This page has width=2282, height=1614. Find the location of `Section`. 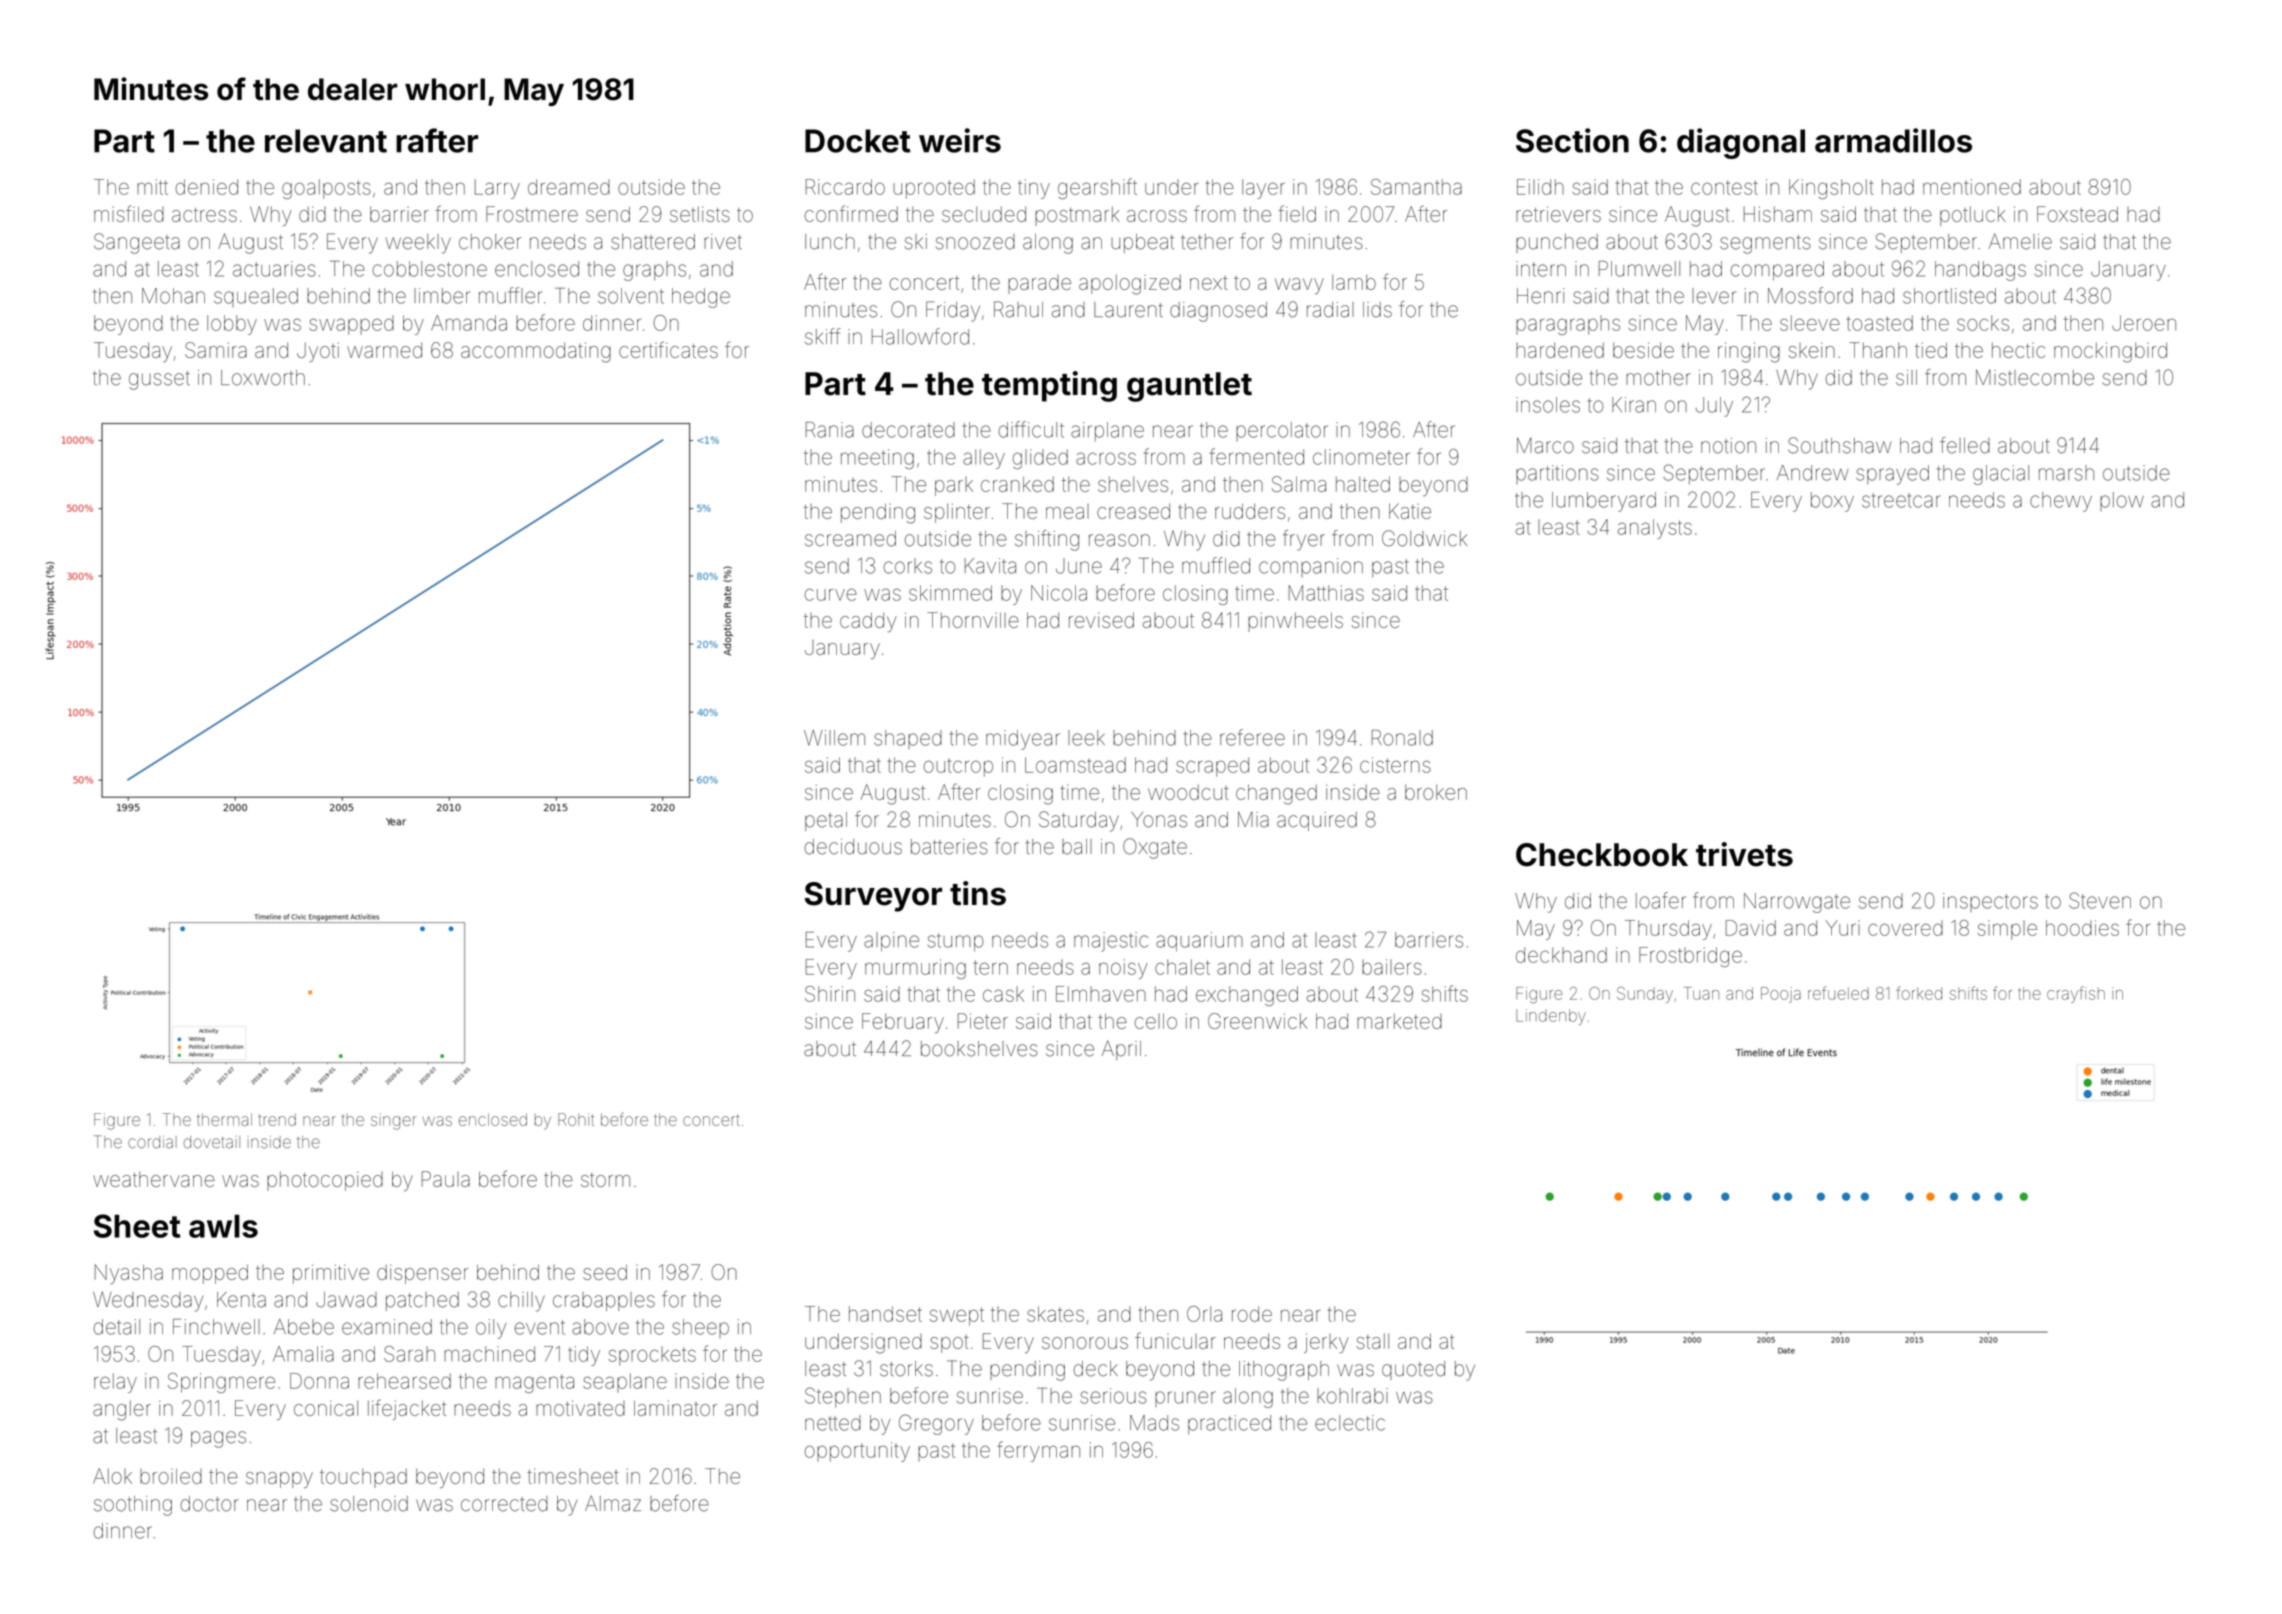

Section is located at coordinates (1572, 140).
